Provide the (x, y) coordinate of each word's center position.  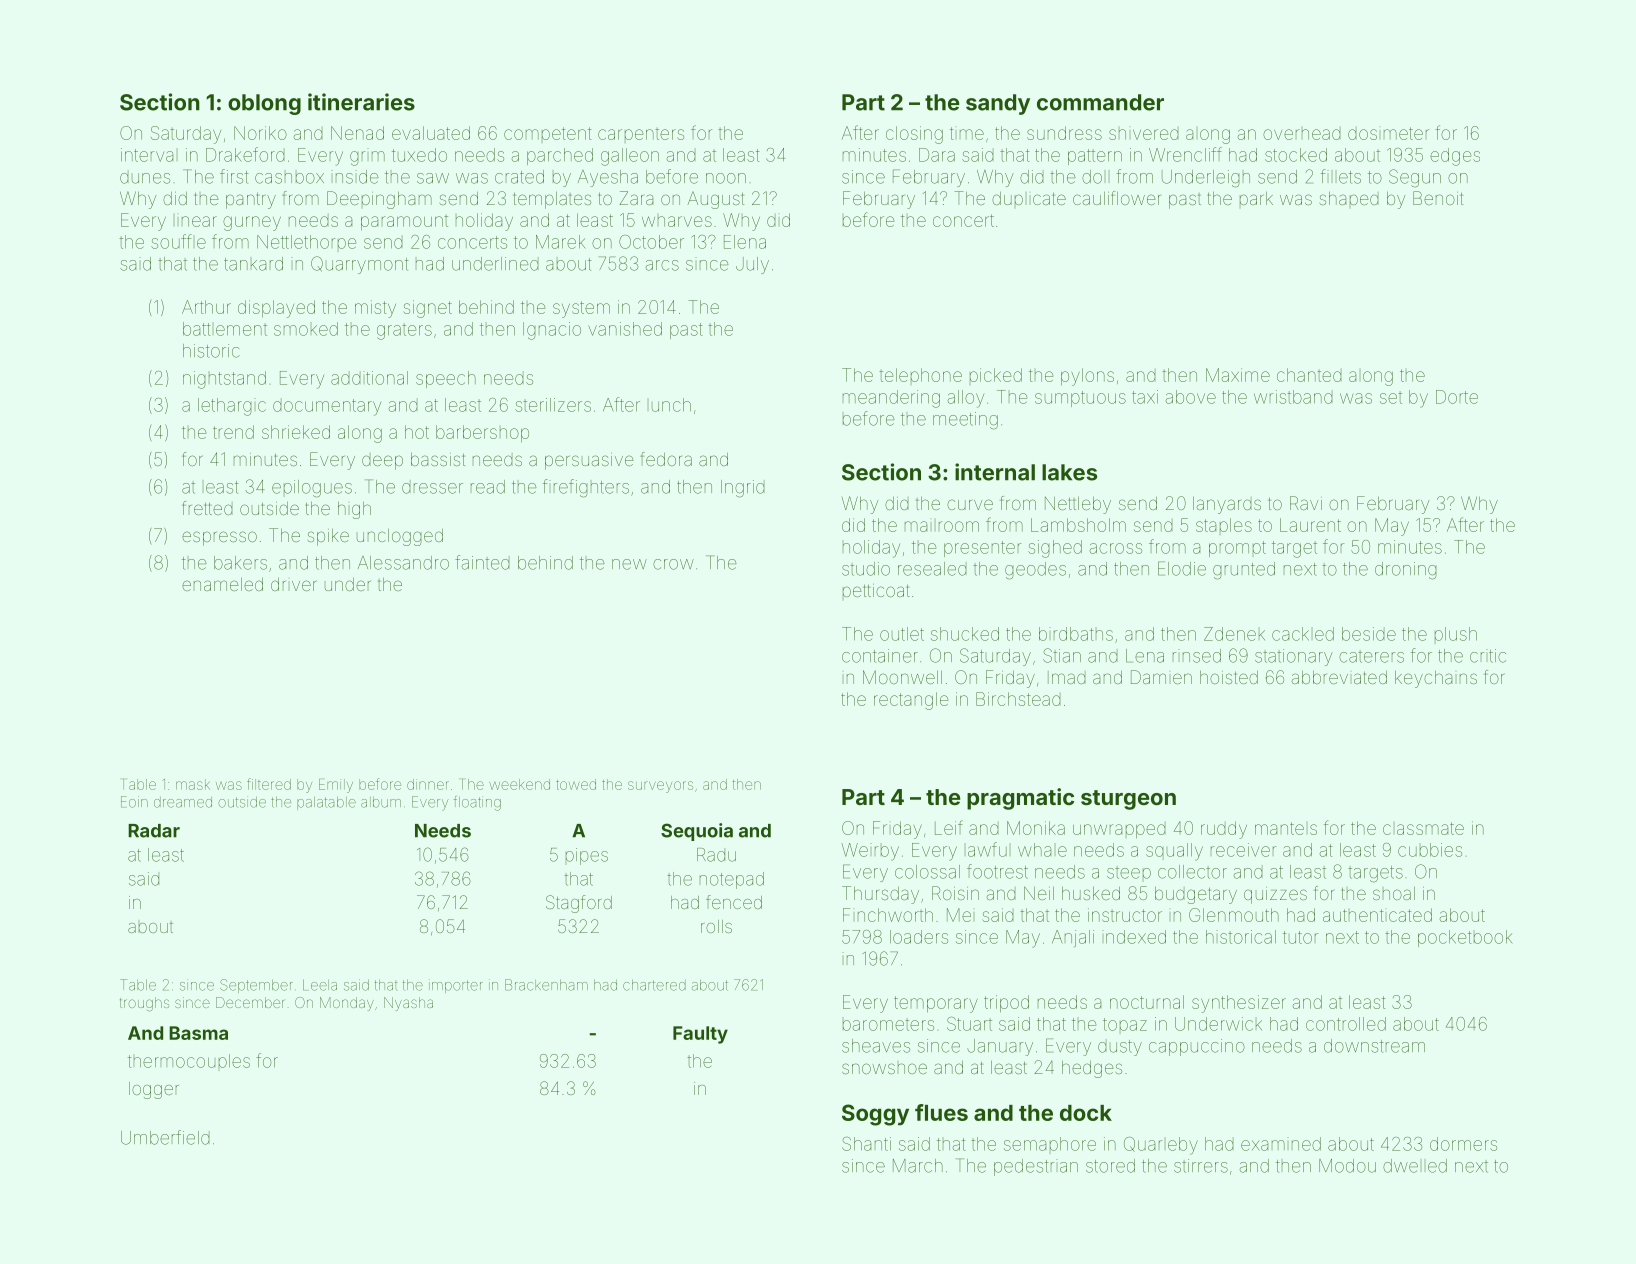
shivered (1144, 133)
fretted (207, 508)
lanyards (1227, 505)
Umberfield (165, 1137)
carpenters (641, 134)
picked (996, 375)
